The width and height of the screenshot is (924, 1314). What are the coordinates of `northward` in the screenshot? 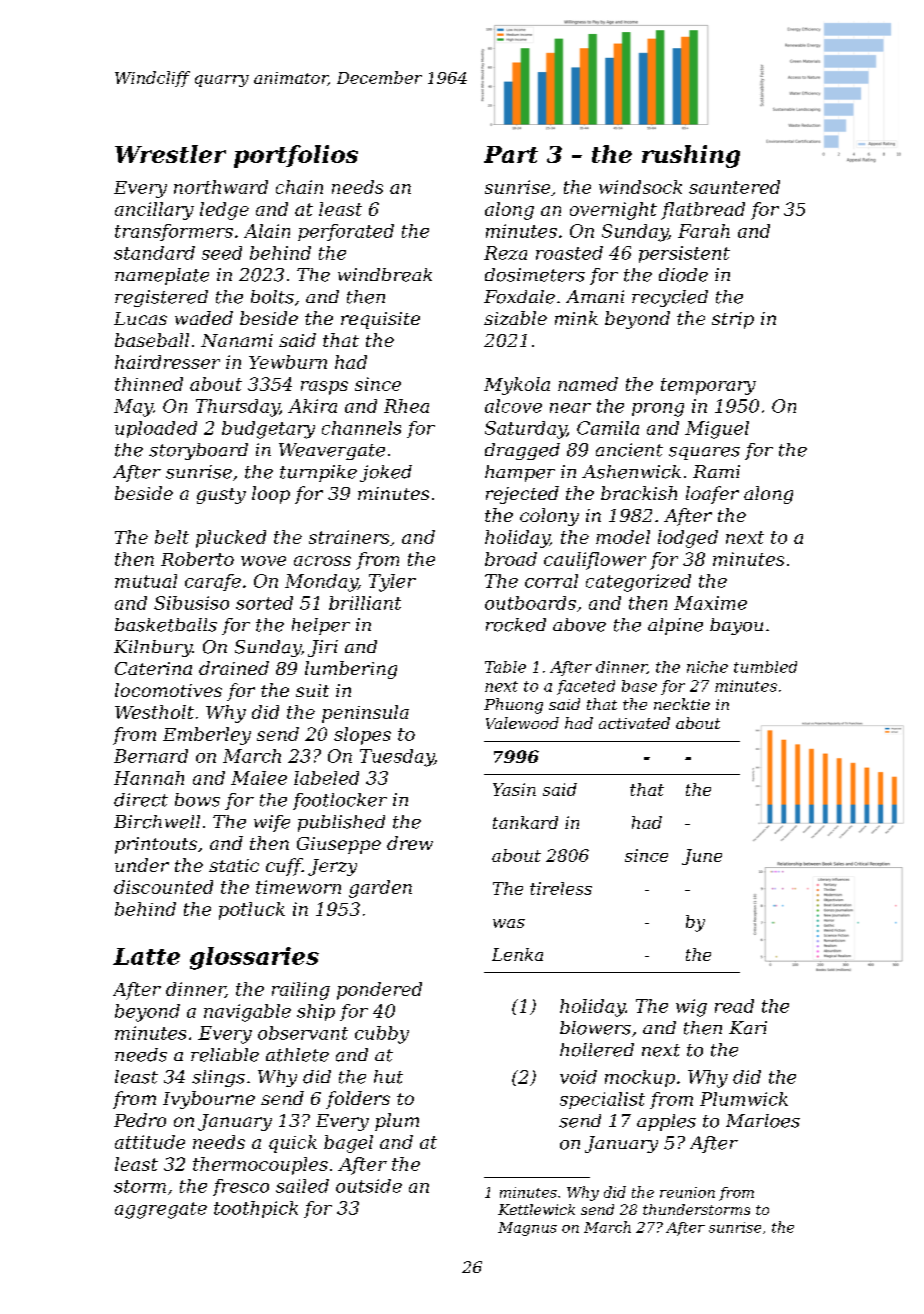 It's located at (221, 187).
